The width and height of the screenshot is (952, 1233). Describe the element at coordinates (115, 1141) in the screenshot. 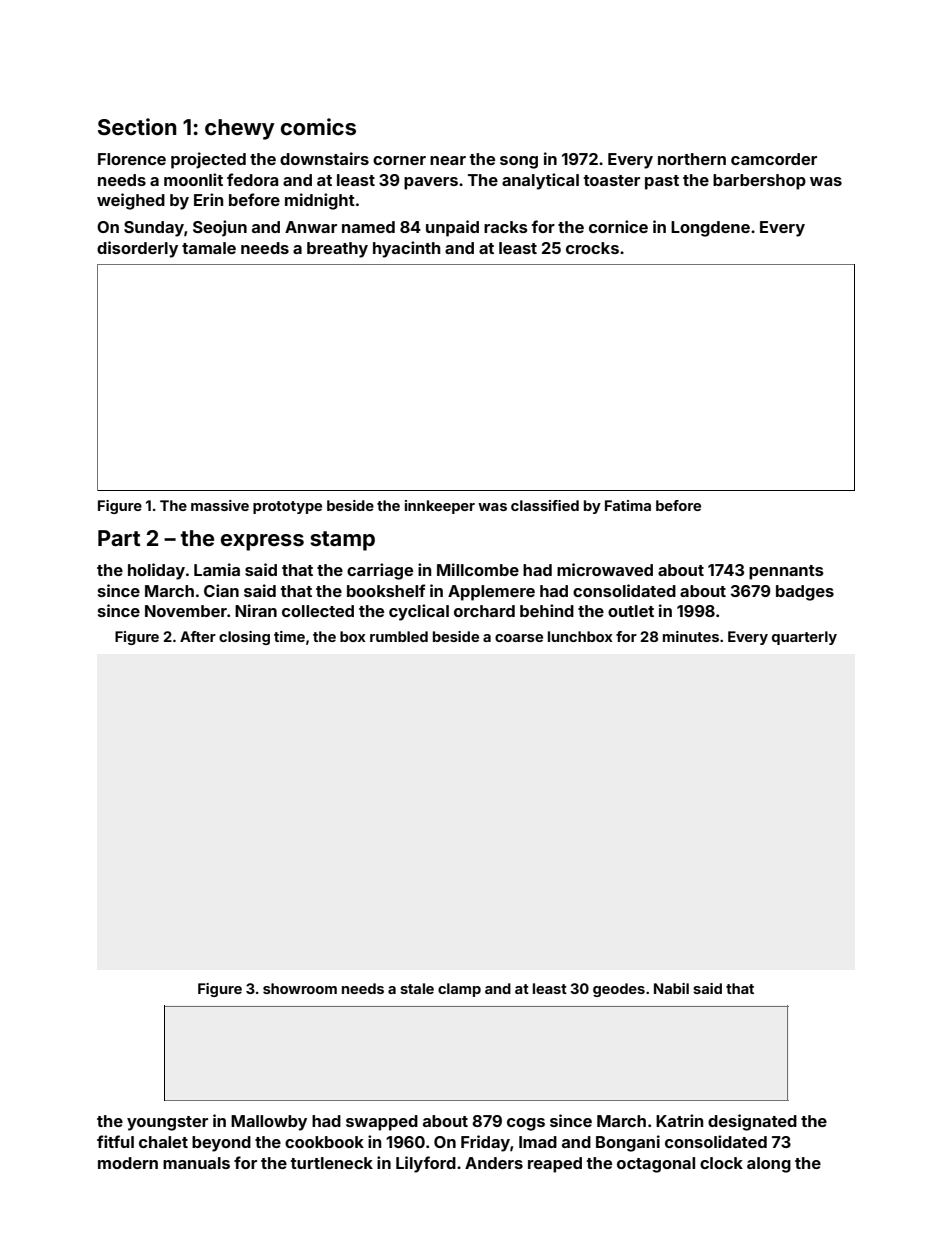

I see `fitful` at that location.
